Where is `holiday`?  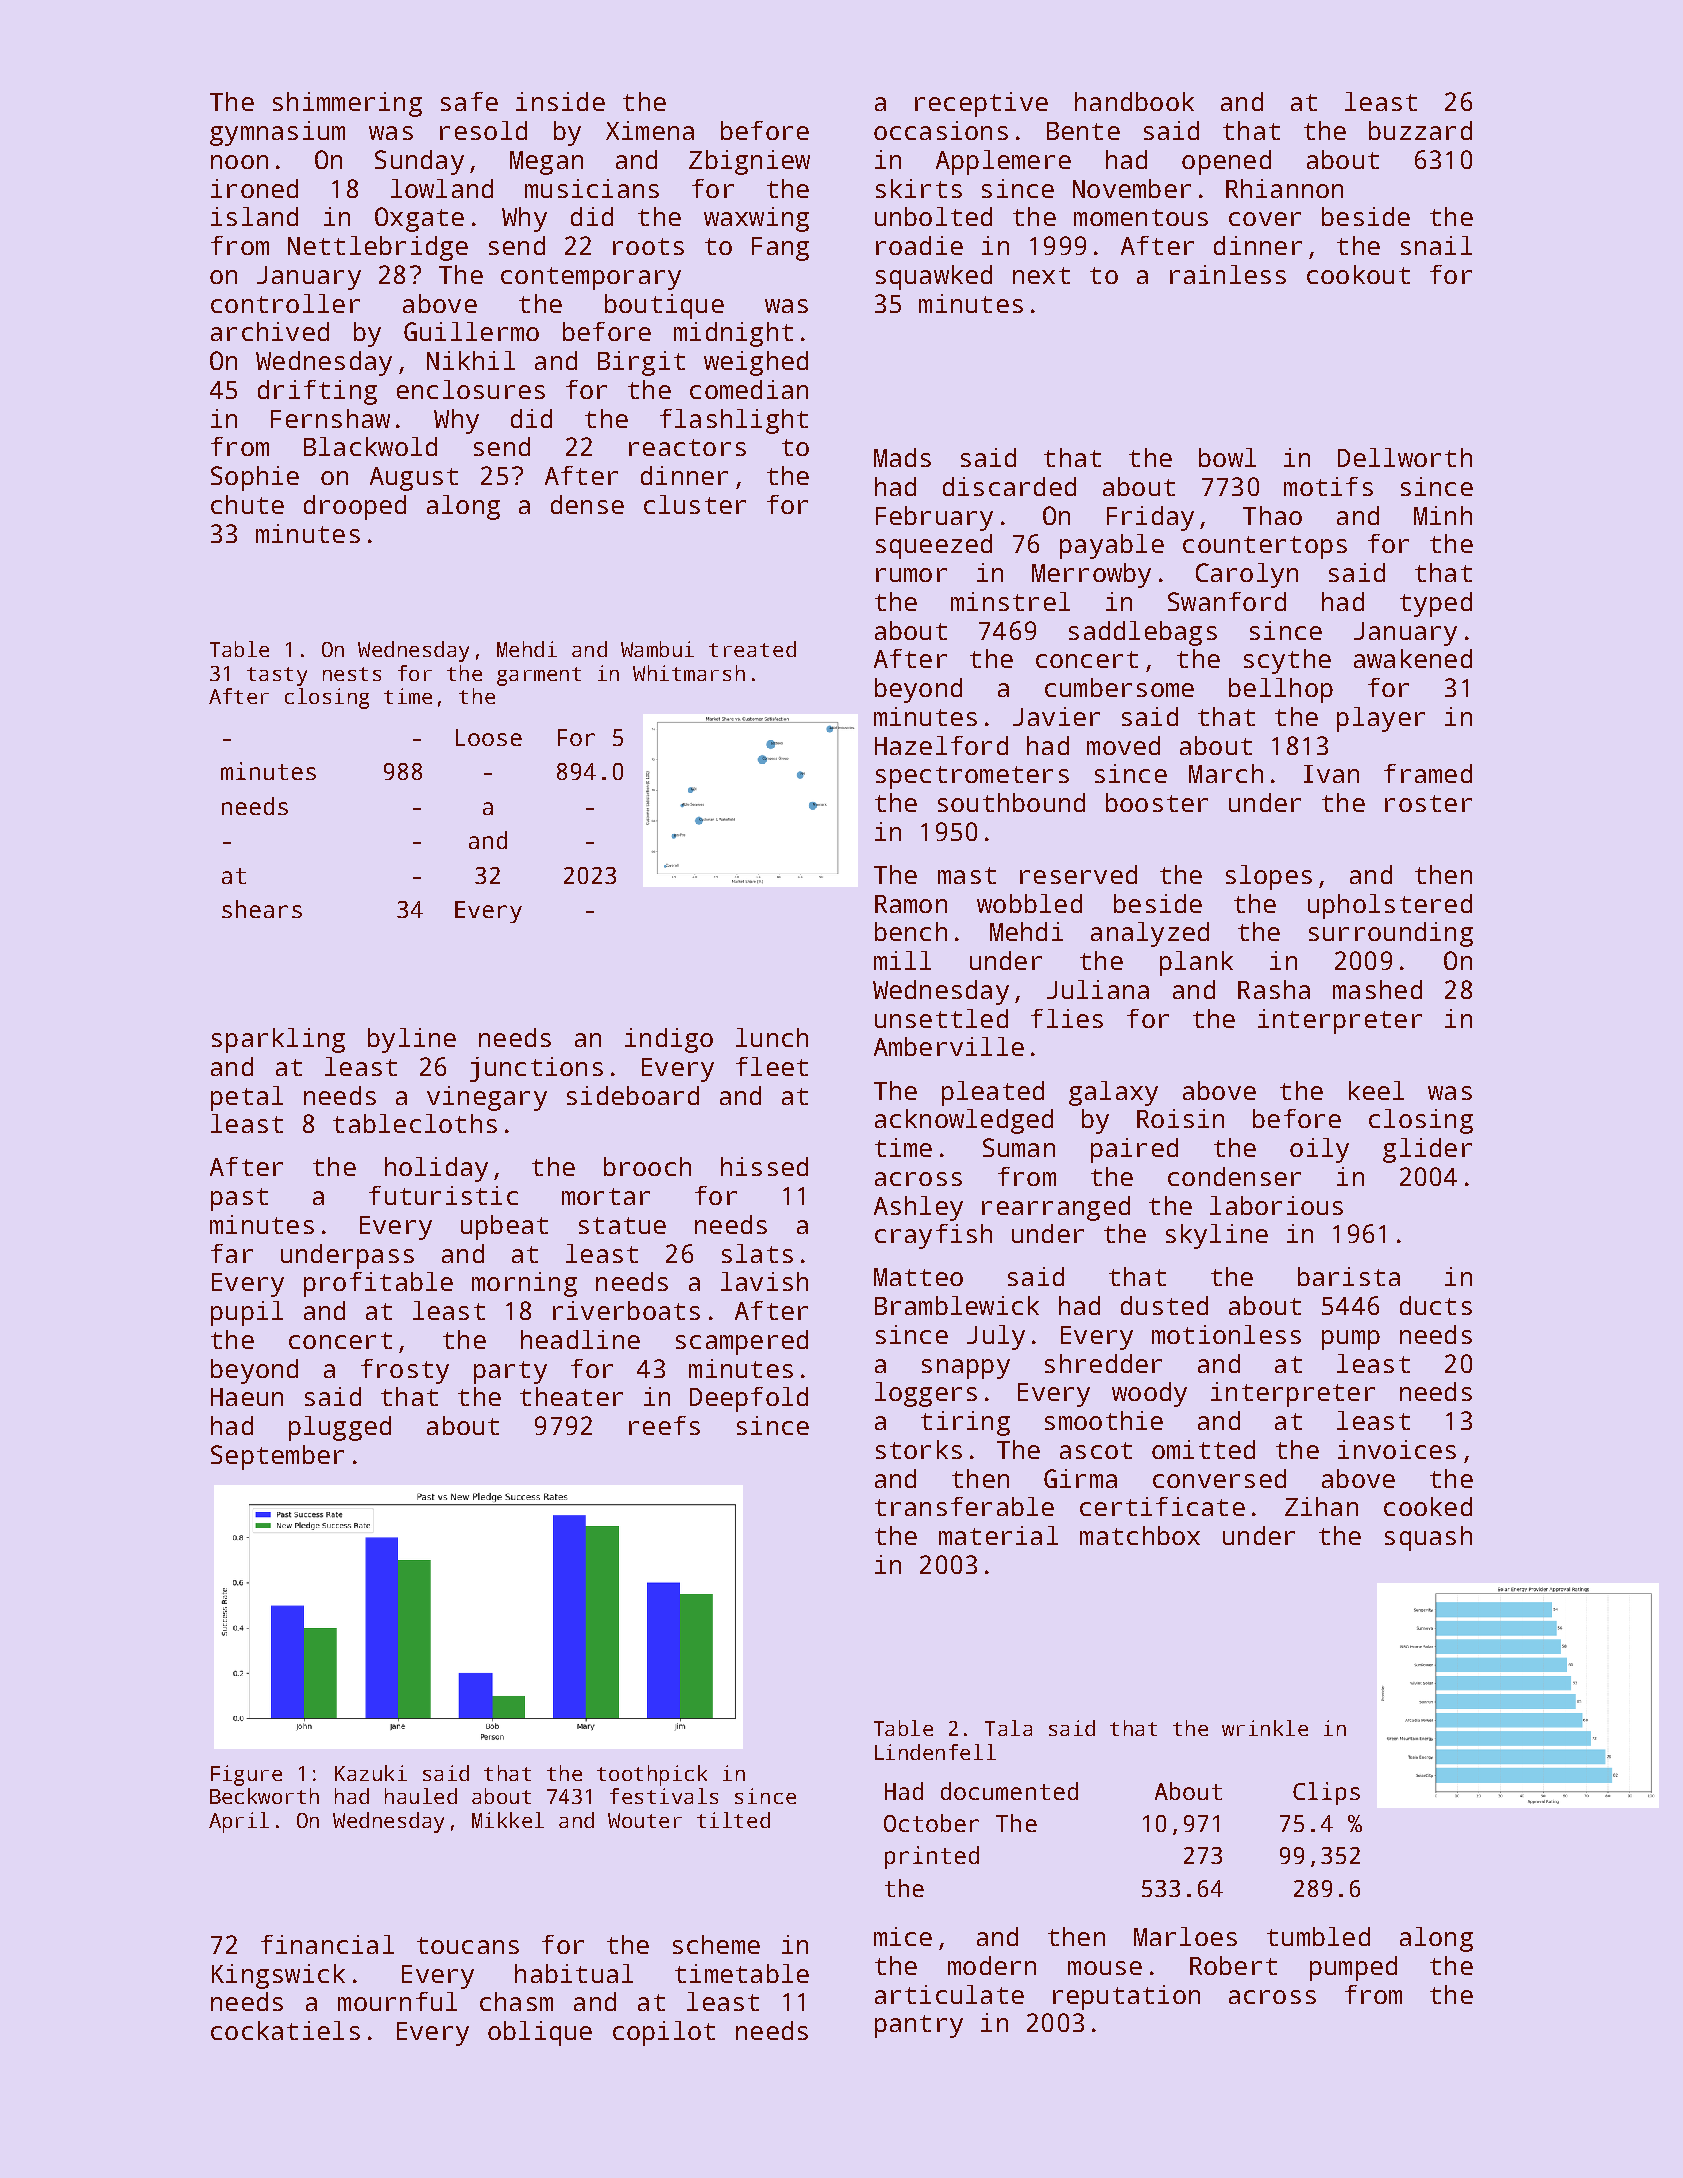 holiday is located at coordinates (436, 1169).
